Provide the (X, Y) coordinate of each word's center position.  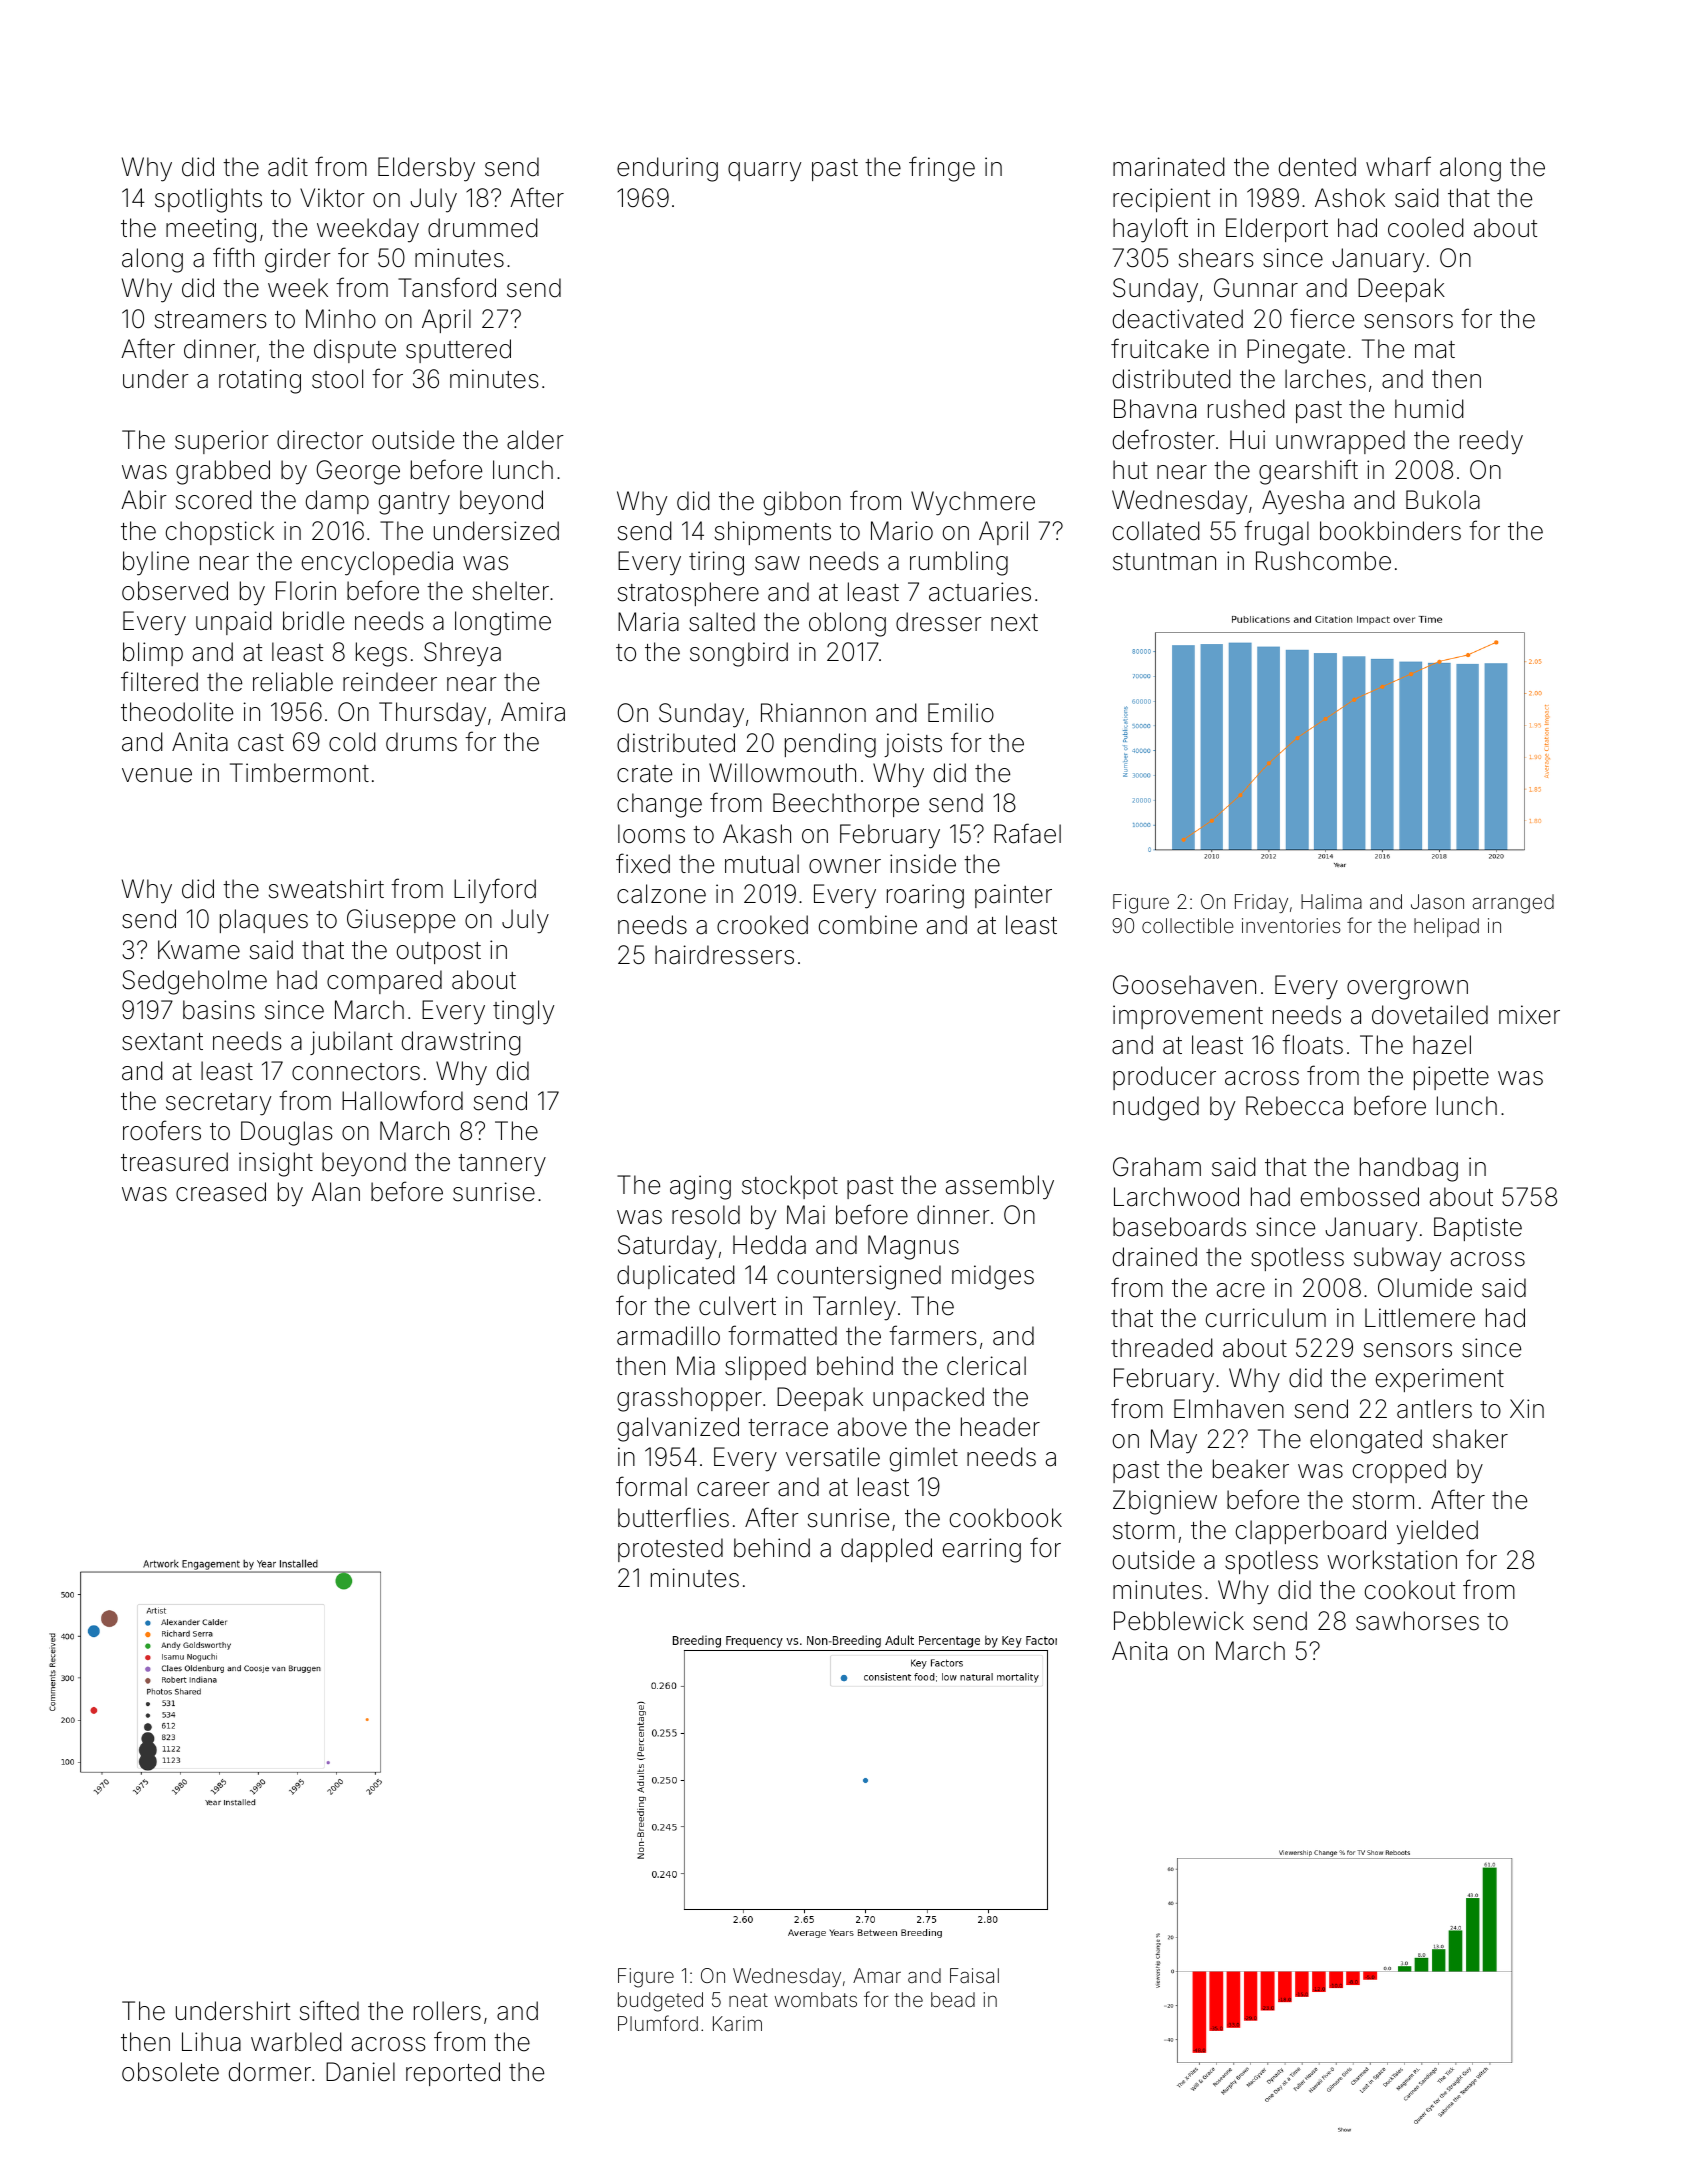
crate (644, 774)
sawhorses (1417, 1621)
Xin (1527, 1408)
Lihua (211, 2042)
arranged (1513, 904)
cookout (1410, 1590)
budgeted (660, 2002)
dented (1317, 167)
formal (651, 1486)
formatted (782, 1335)
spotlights (208, 200)
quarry (764, 172)
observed (175, 591)
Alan (336, 1192)
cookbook (1006, 1518)
